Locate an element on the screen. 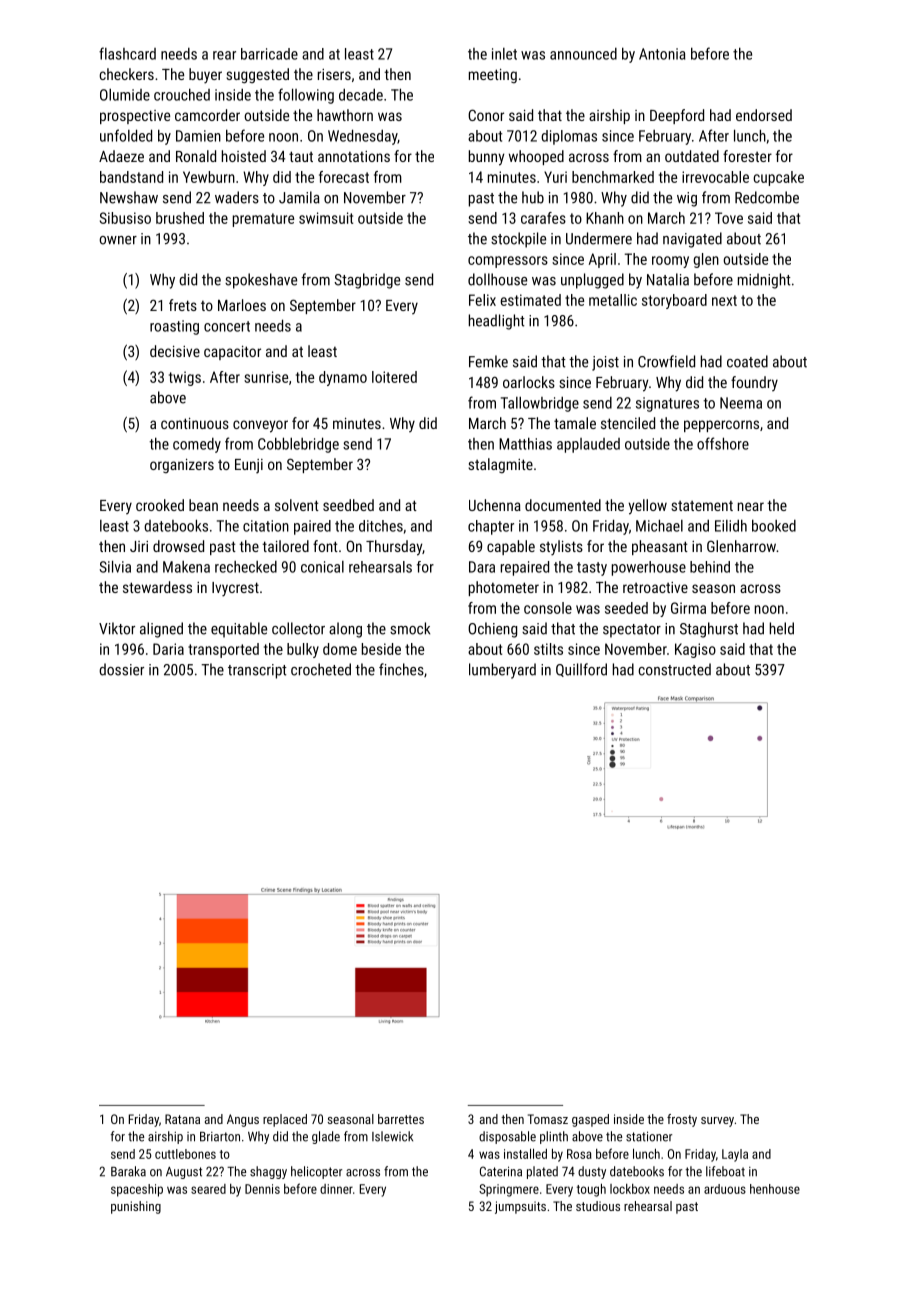 The width and height of the screenshot is (908, 1316). constructed is located at coordinates (674, 669).
